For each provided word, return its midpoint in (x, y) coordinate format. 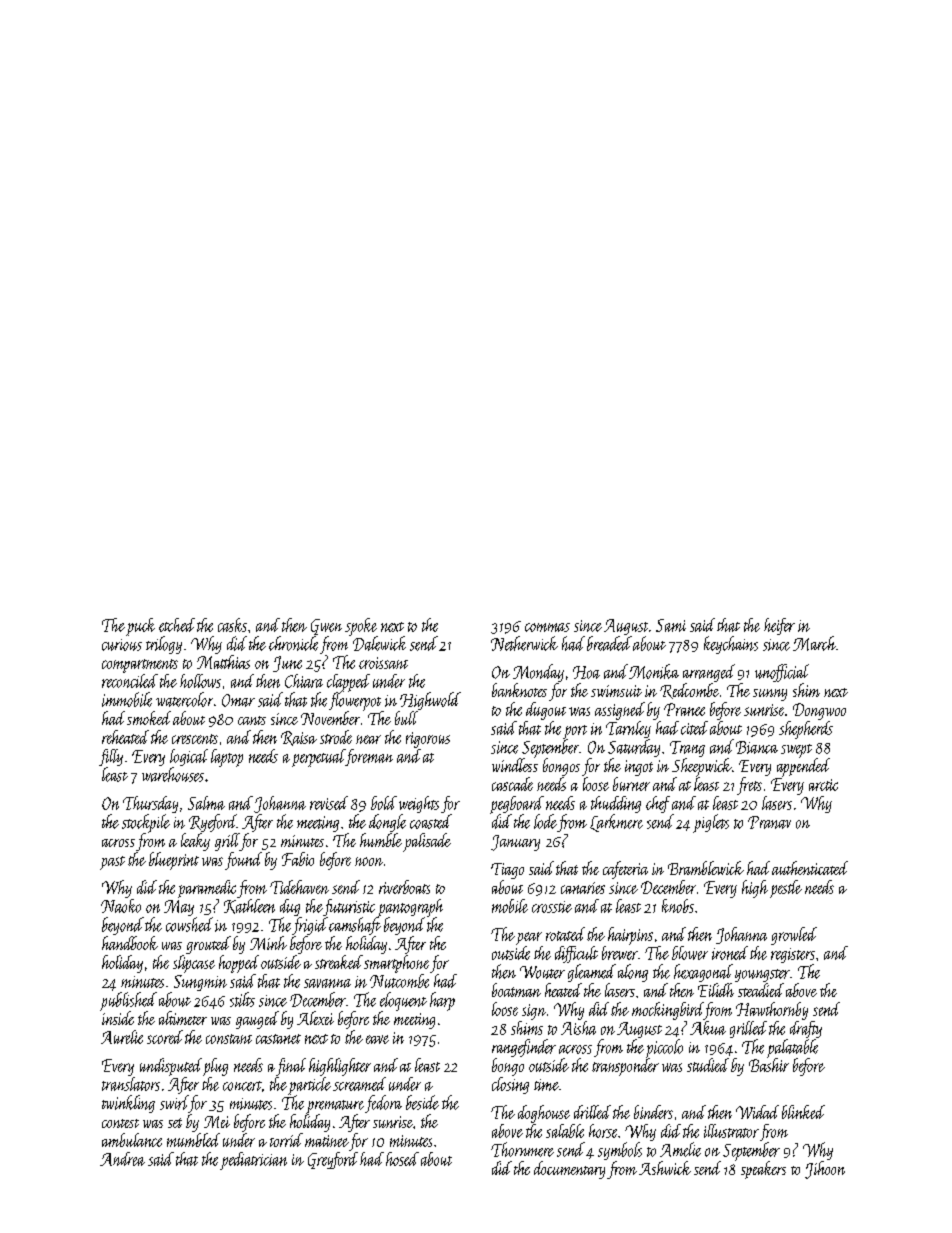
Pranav (769, 822)
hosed (402, 1159)
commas (547, 627)
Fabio (298, 859)
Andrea (122, 1159)
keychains (731, 645)
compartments (140, 666)
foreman (369, 757)
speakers (763, 1170)
